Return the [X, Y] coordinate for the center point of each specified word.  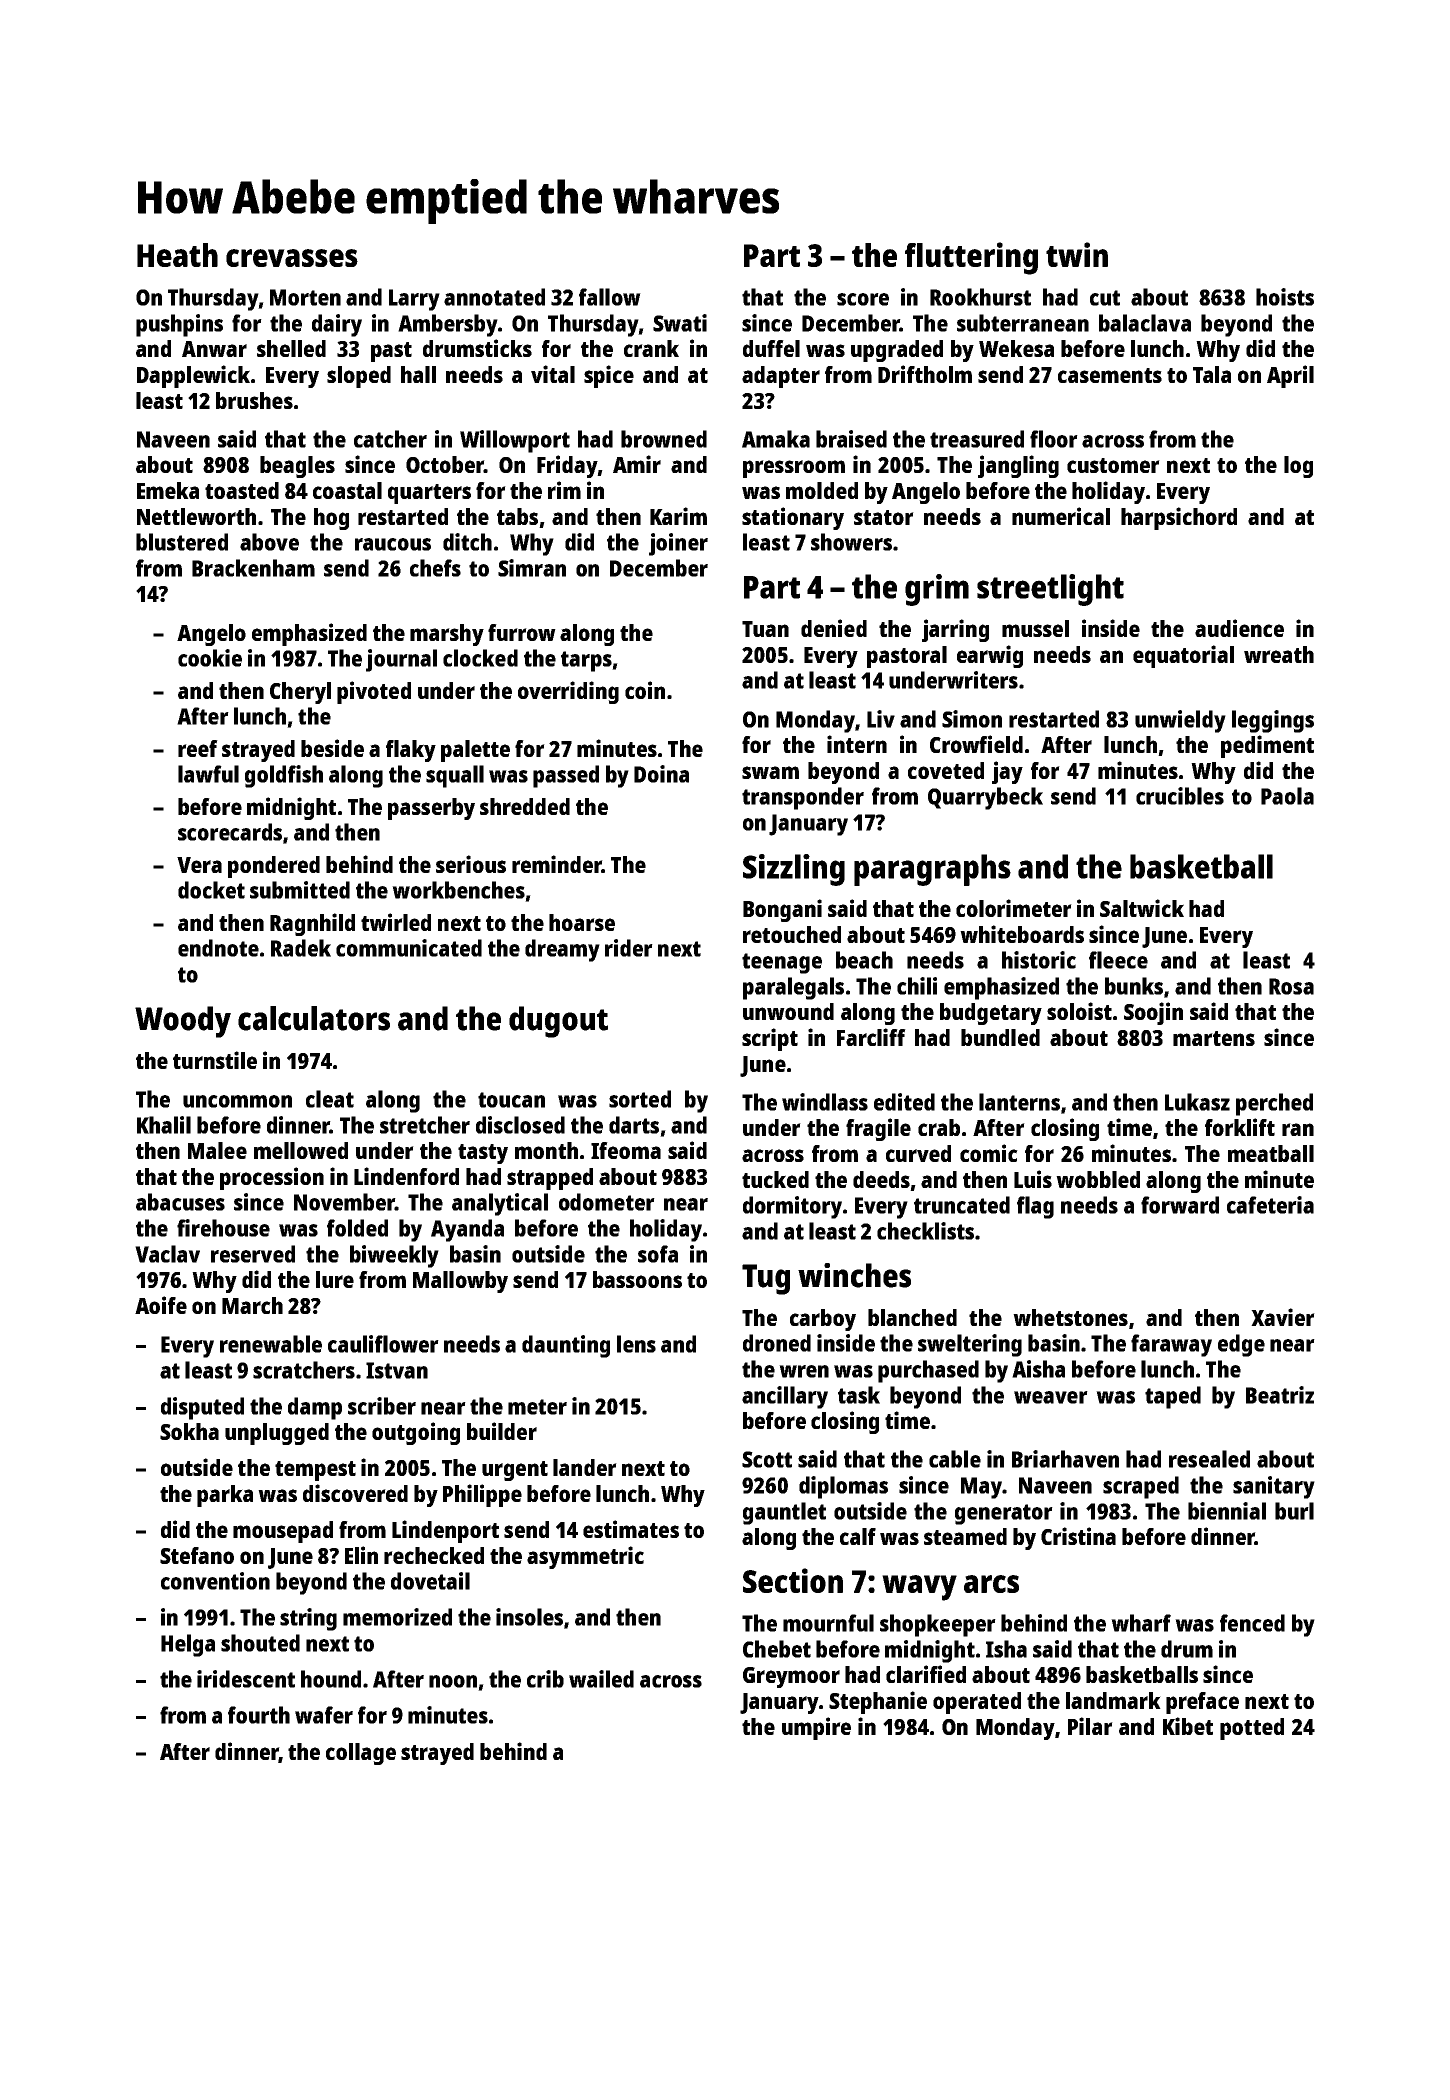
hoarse [582, 922]
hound [331, 1679]
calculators [314, 1018]
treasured [977, 439]
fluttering [971, 258]
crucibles [1180, 796]
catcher [390, 439]
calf [858, 1536]
